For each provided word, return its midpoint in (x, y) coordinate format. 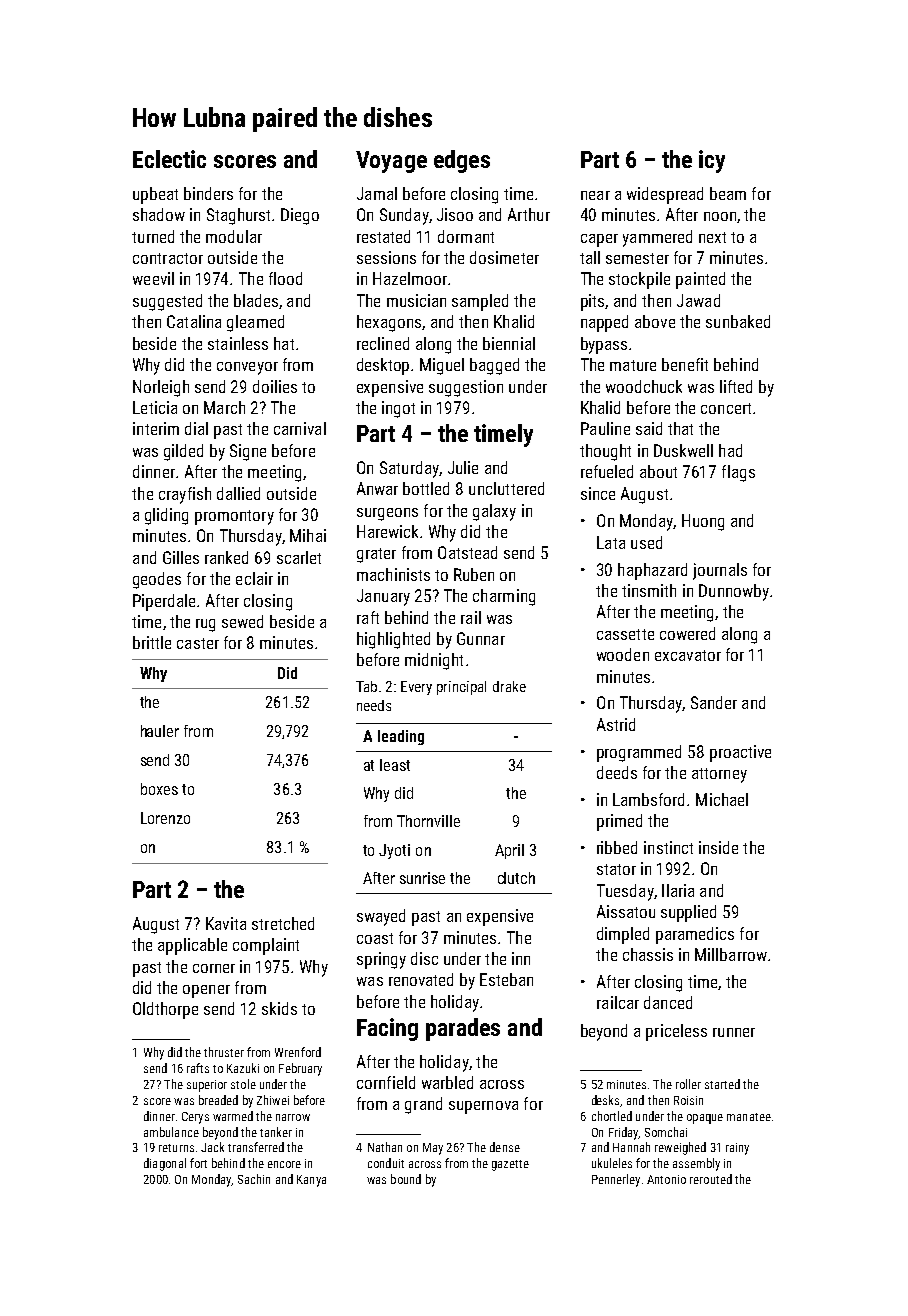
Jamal (377, 193)
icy (712, 161)
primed (619, 822)
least (395, 765)
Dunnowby (734, 592)
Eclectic (169, 159)
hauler (160, 731)
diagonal (165, 1164)
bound (406, 1179)
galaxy (494, 512)
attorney (719, 775)
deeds (617, 772)
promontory (234, 517)
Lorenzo (165, 818)
